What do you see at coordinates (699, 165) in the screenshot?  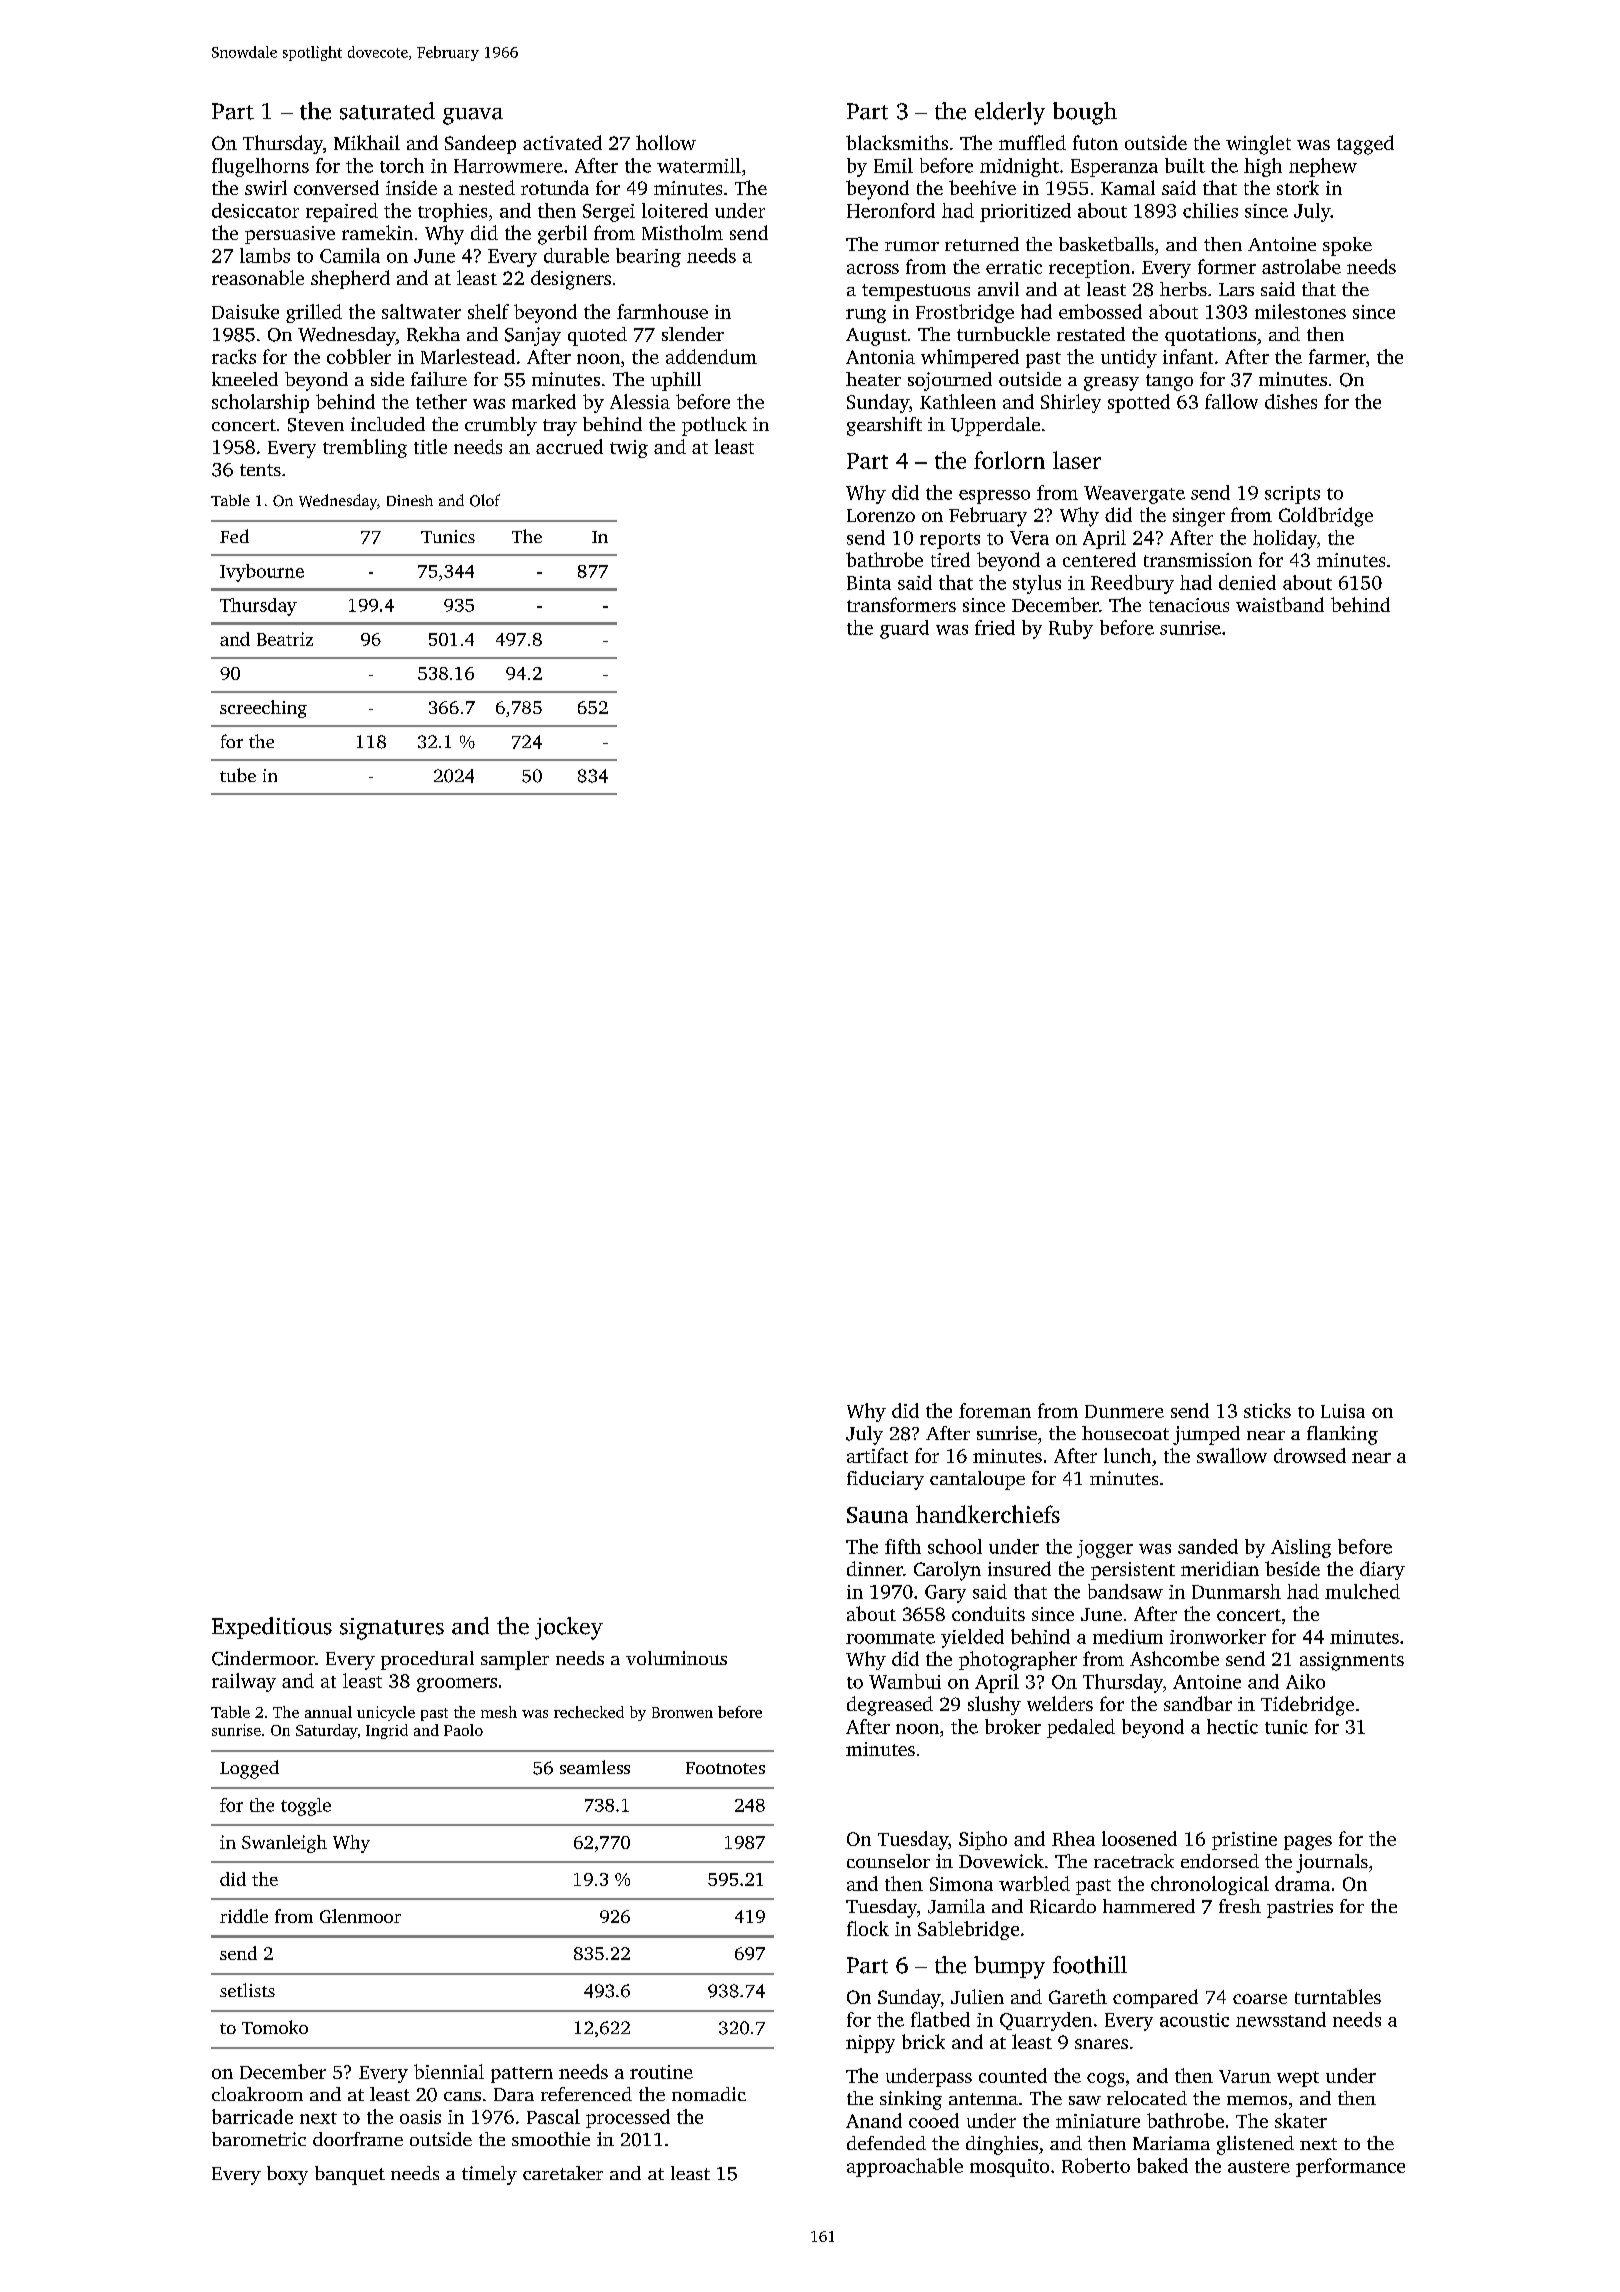 I see `watermill` at bounding box center [699, 165].
